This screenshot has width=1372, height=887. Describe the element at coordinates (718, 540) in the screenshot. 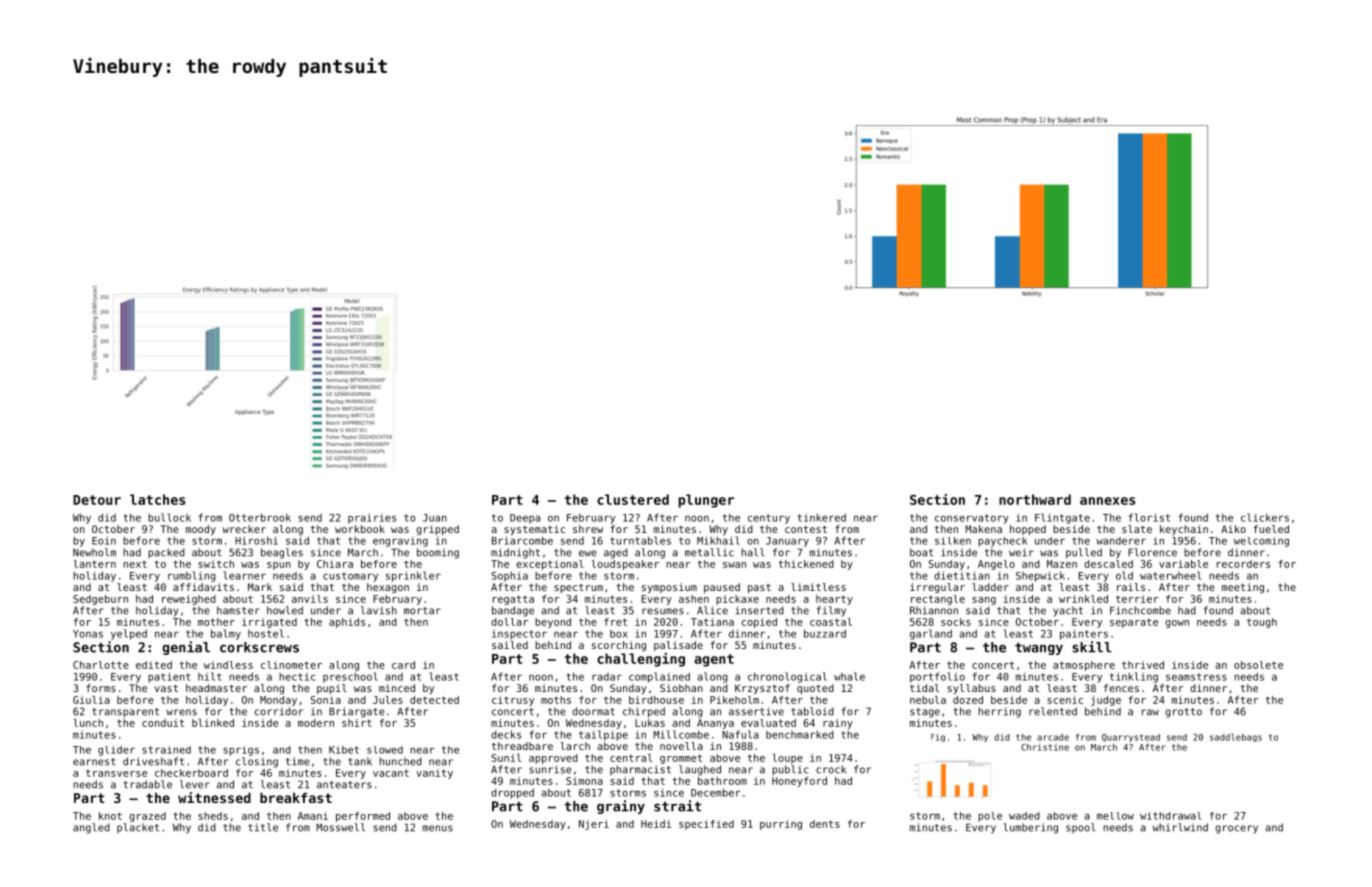

I see `Mikhail` at that location.
